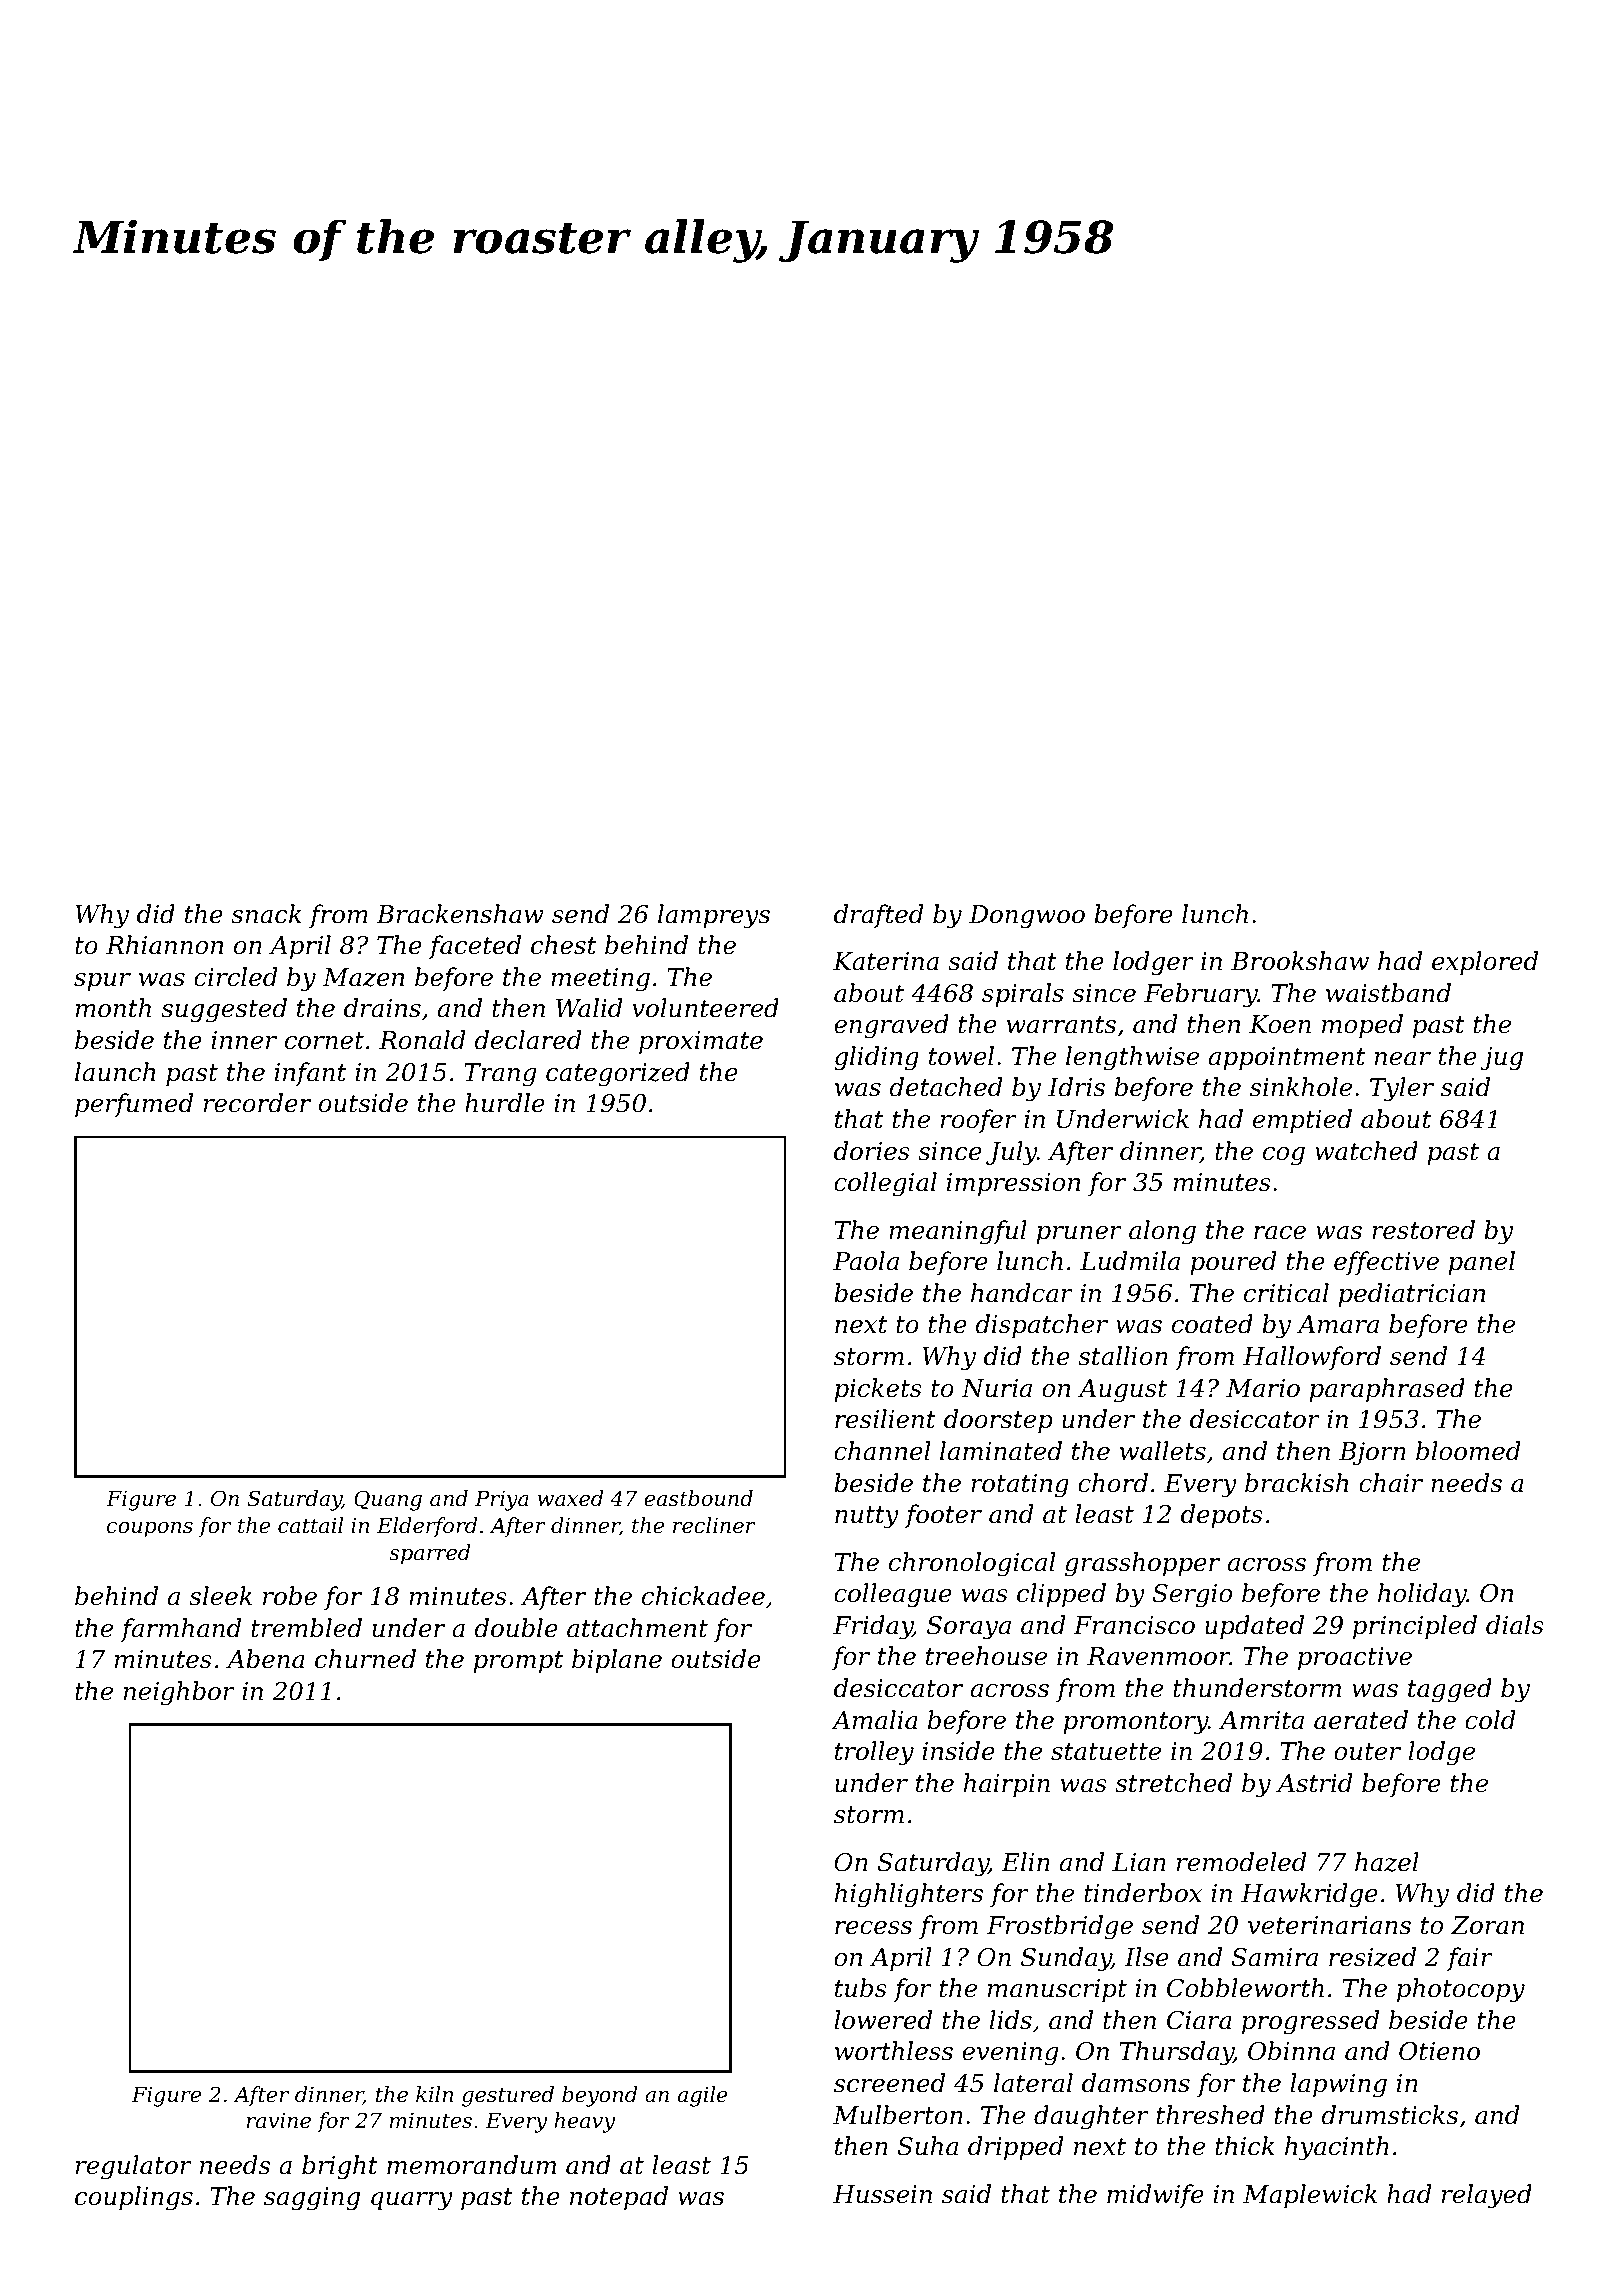  Describe the element at coordinates (134, 2198) in the screenshot. I see `couplings` at that location.
